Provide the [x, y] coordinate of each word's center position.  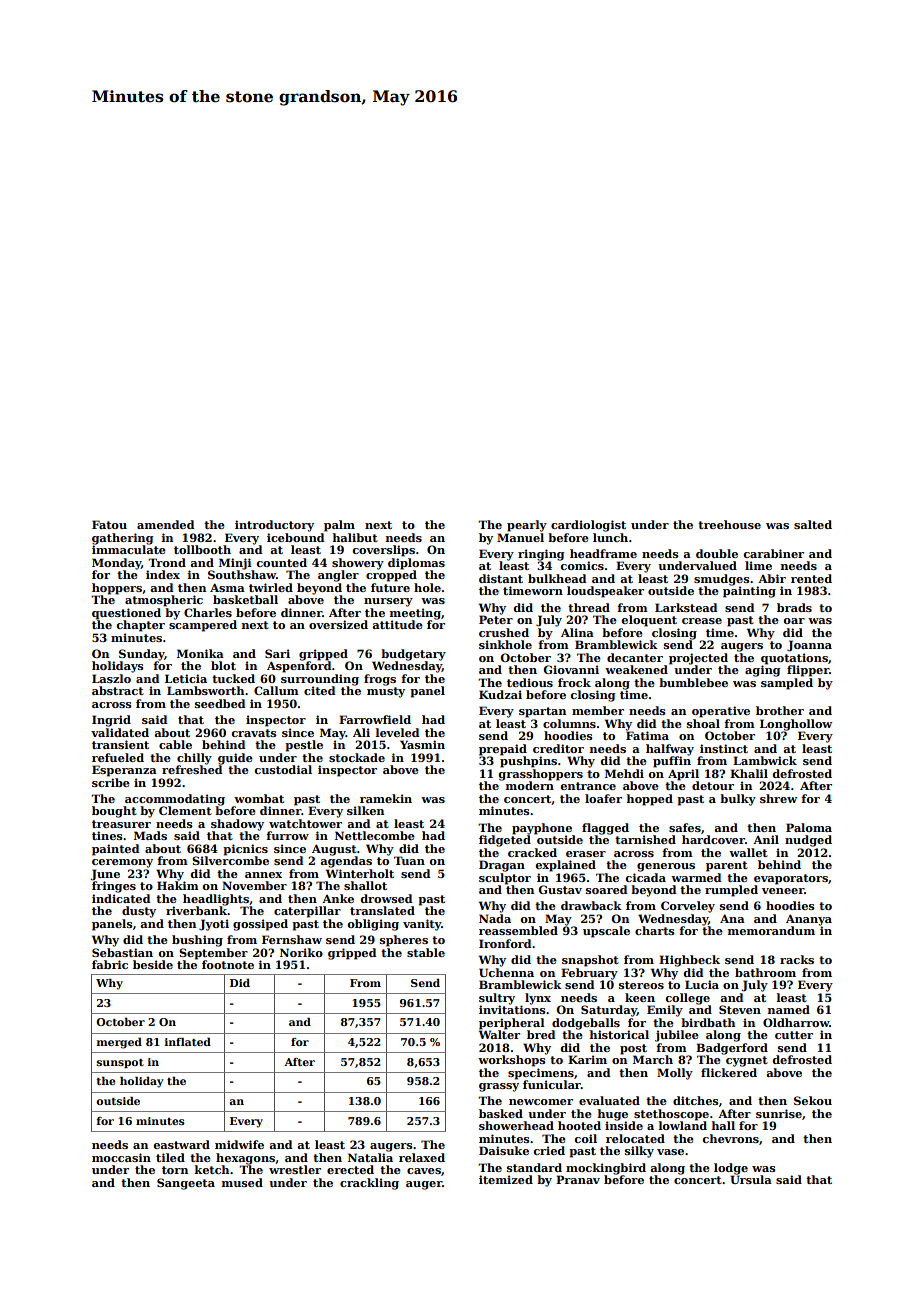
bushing [197, 941]
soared [606, 889]
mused [242, 1182]
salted [813, 524]
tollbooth [202, 549]
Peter [496, 619]
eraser [586, 854]
